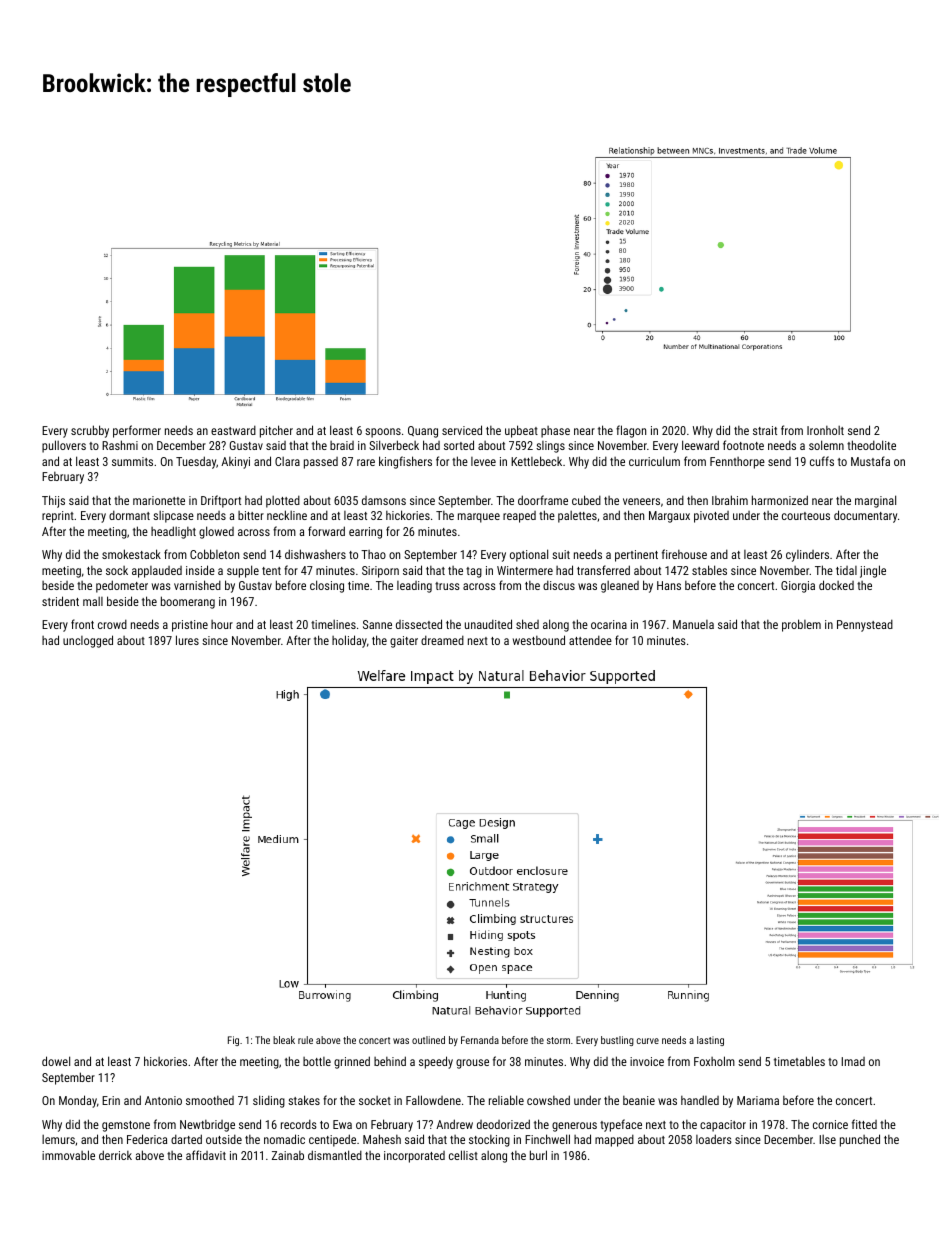 The width and height of the page is (952, 1233). I want to click on cylinders, so click(807, 556).
